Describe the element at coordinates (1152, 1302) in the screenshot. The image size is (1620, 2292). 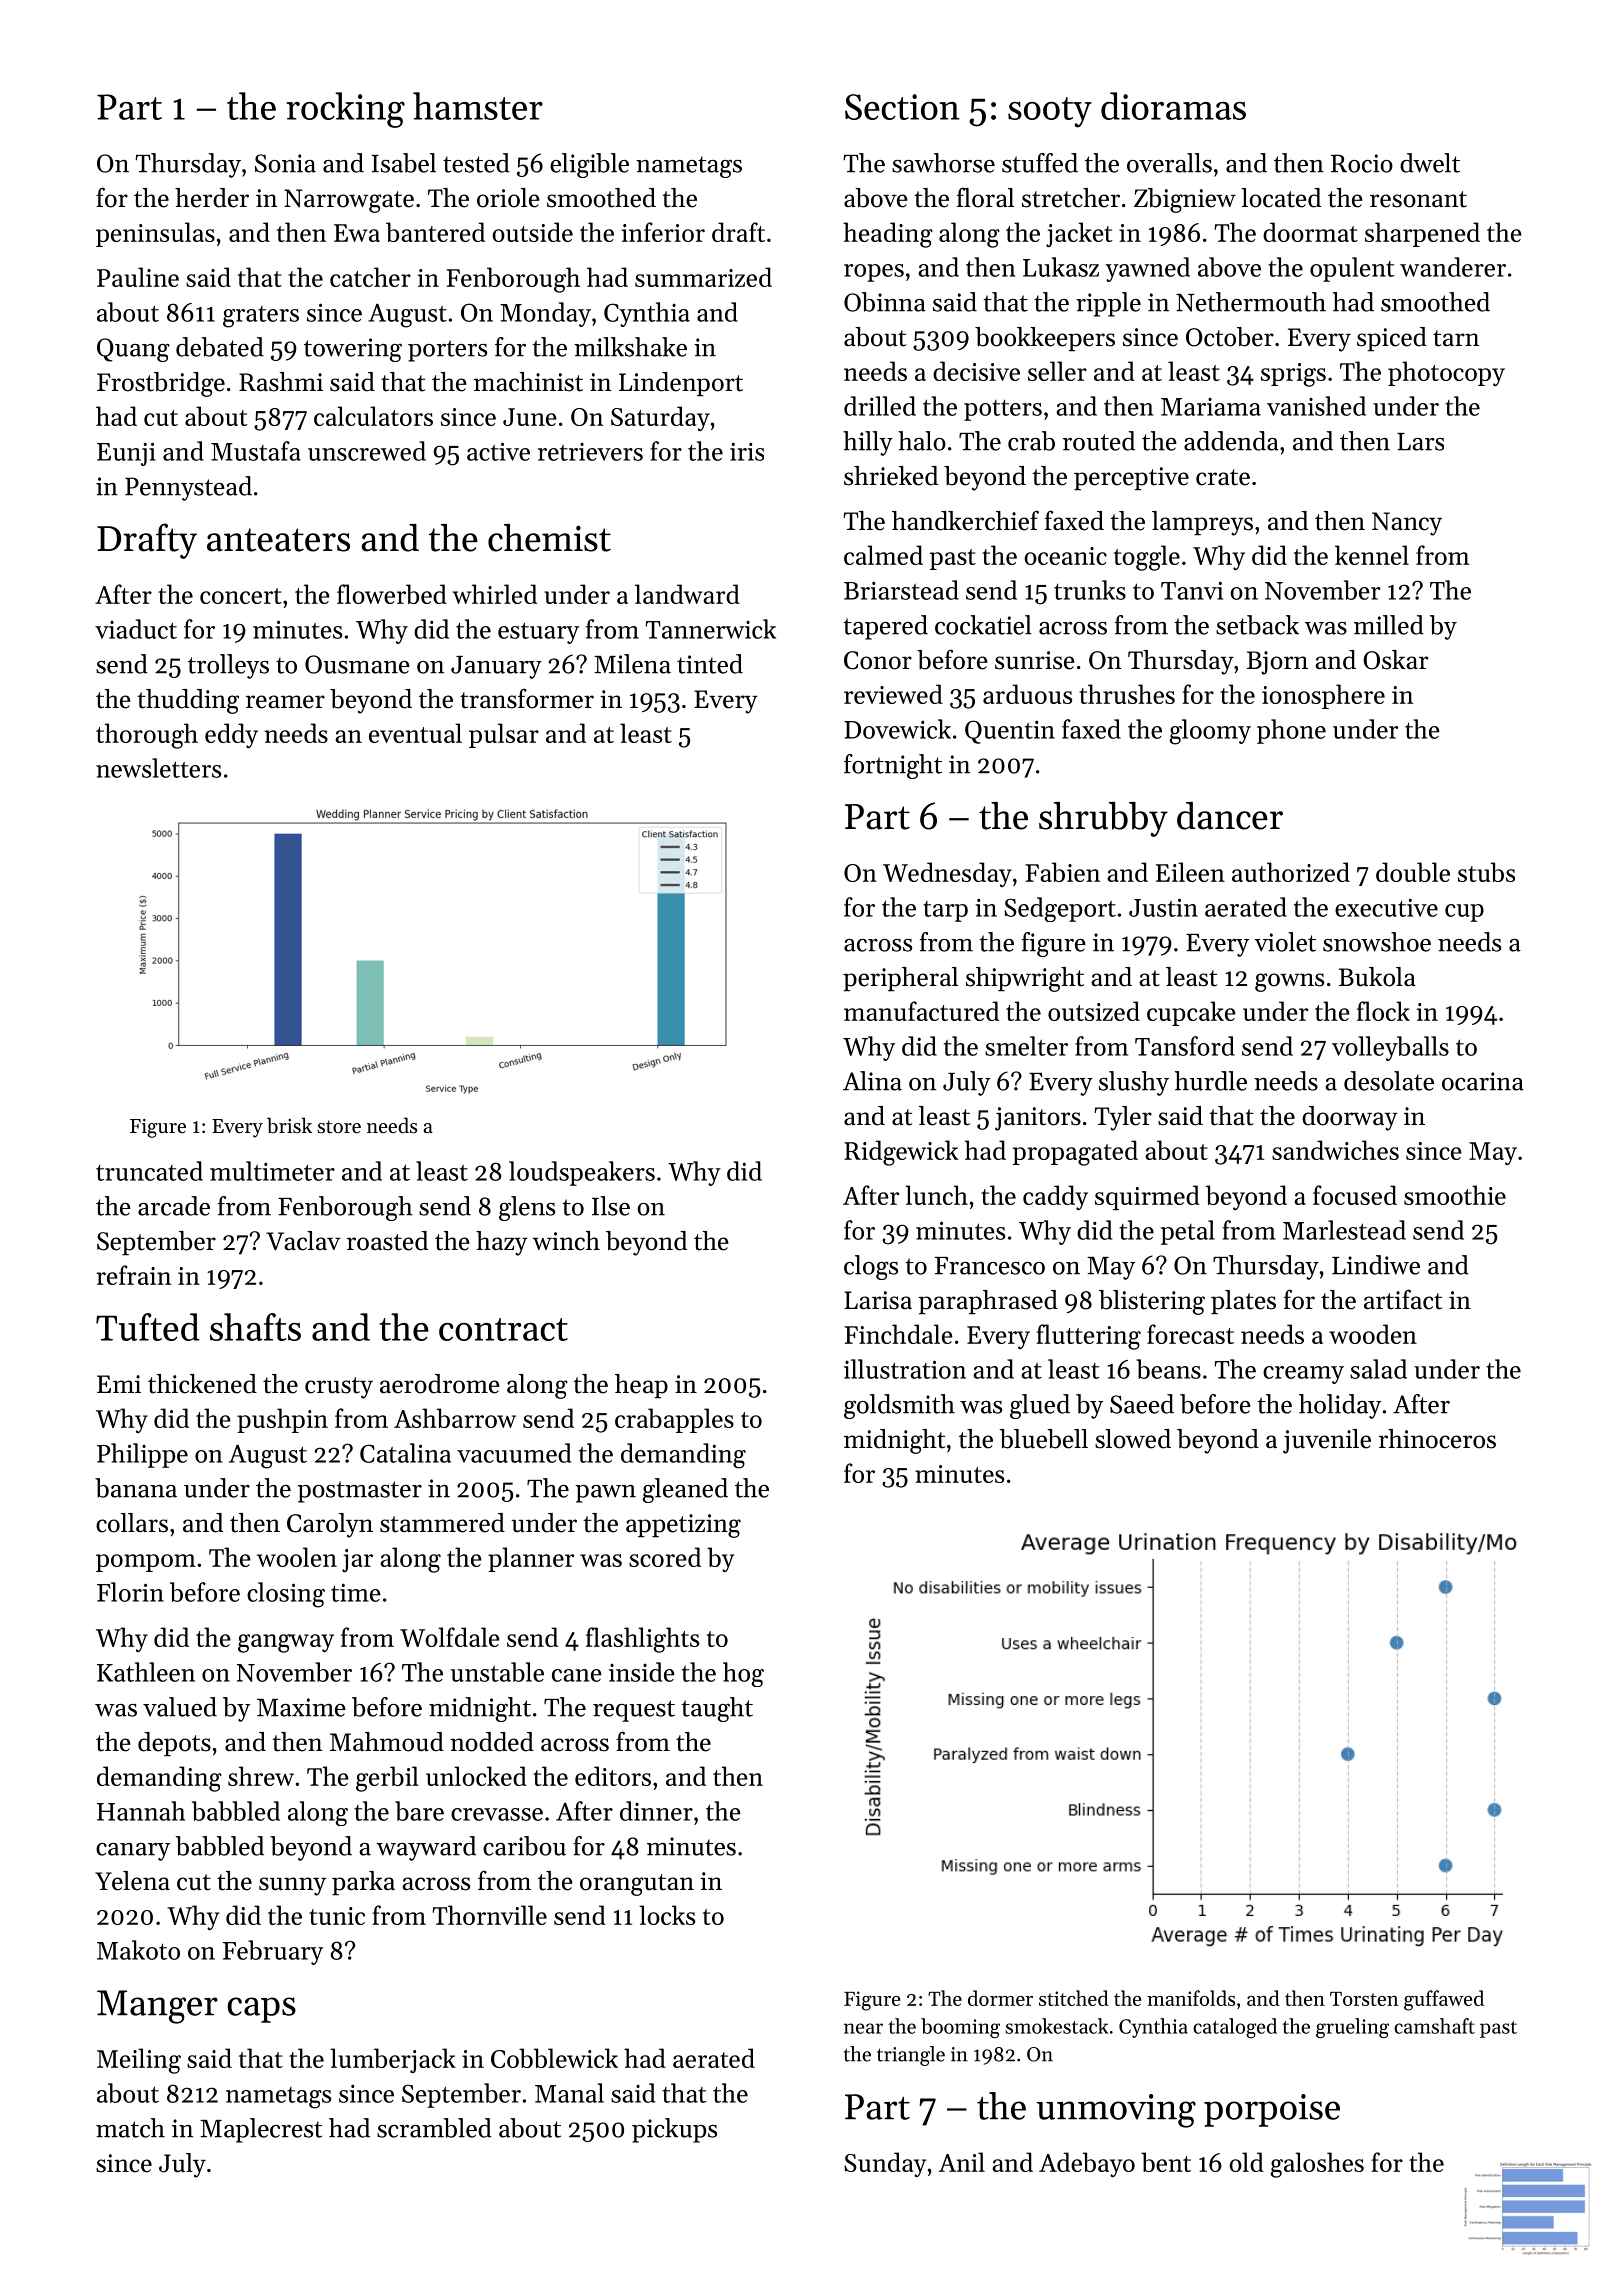
I see `blistering` at that location.
